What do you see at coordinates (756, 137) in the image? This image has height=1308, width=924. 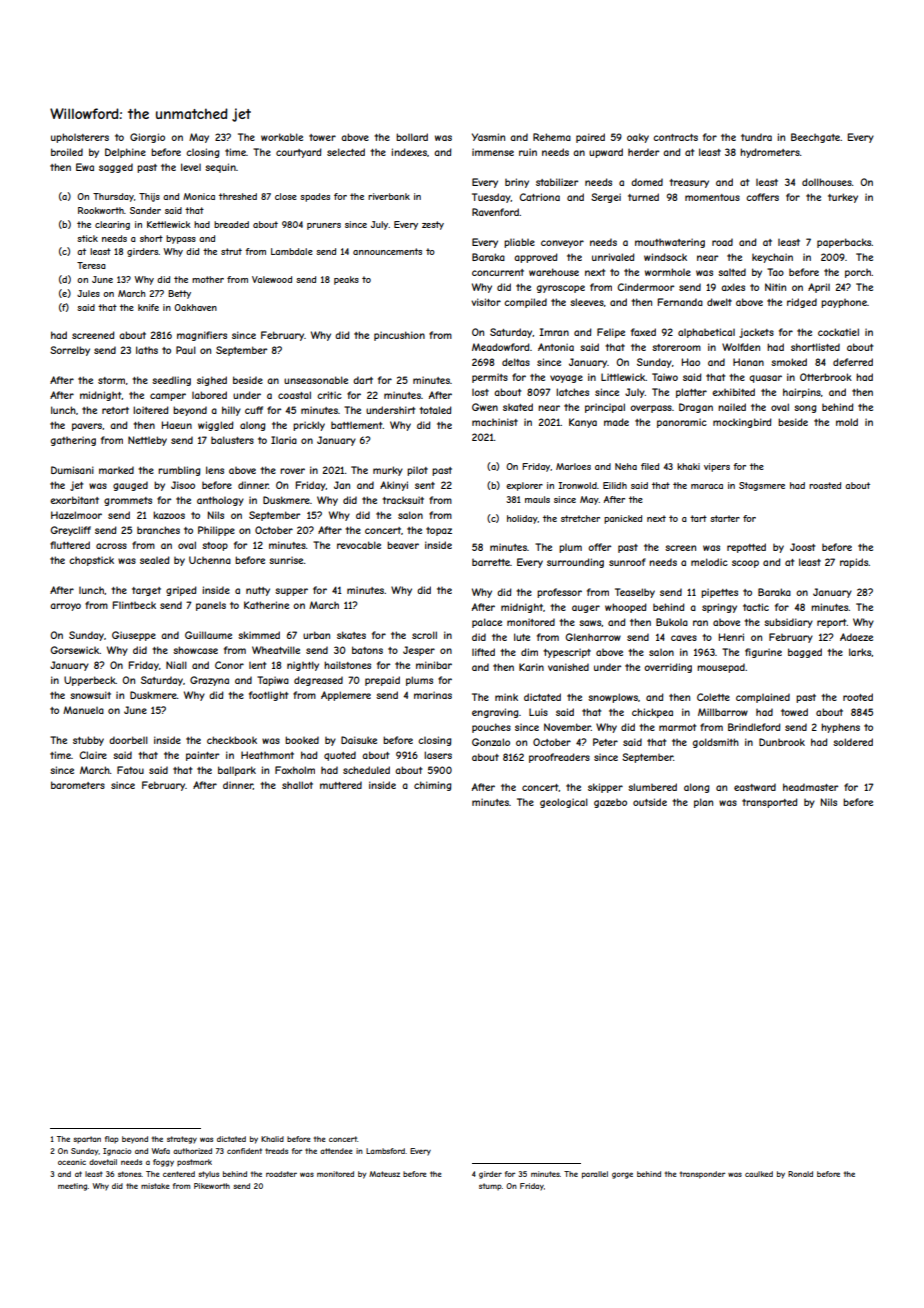 I see `tundra` at bounding box center [756, 137].
